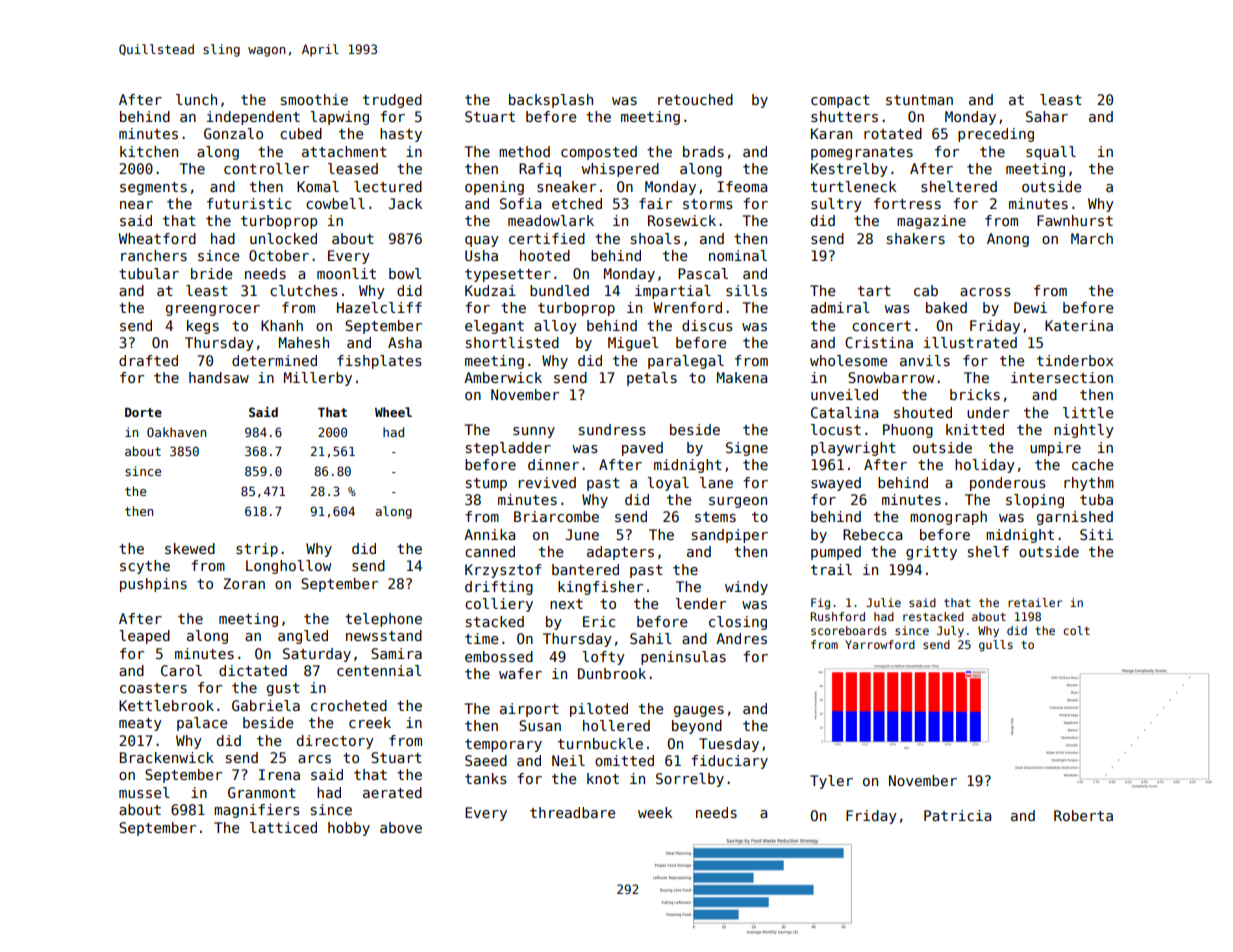  Describe the element at coordinates (547, 482) in the screenshot. I see `revived` at that location.
